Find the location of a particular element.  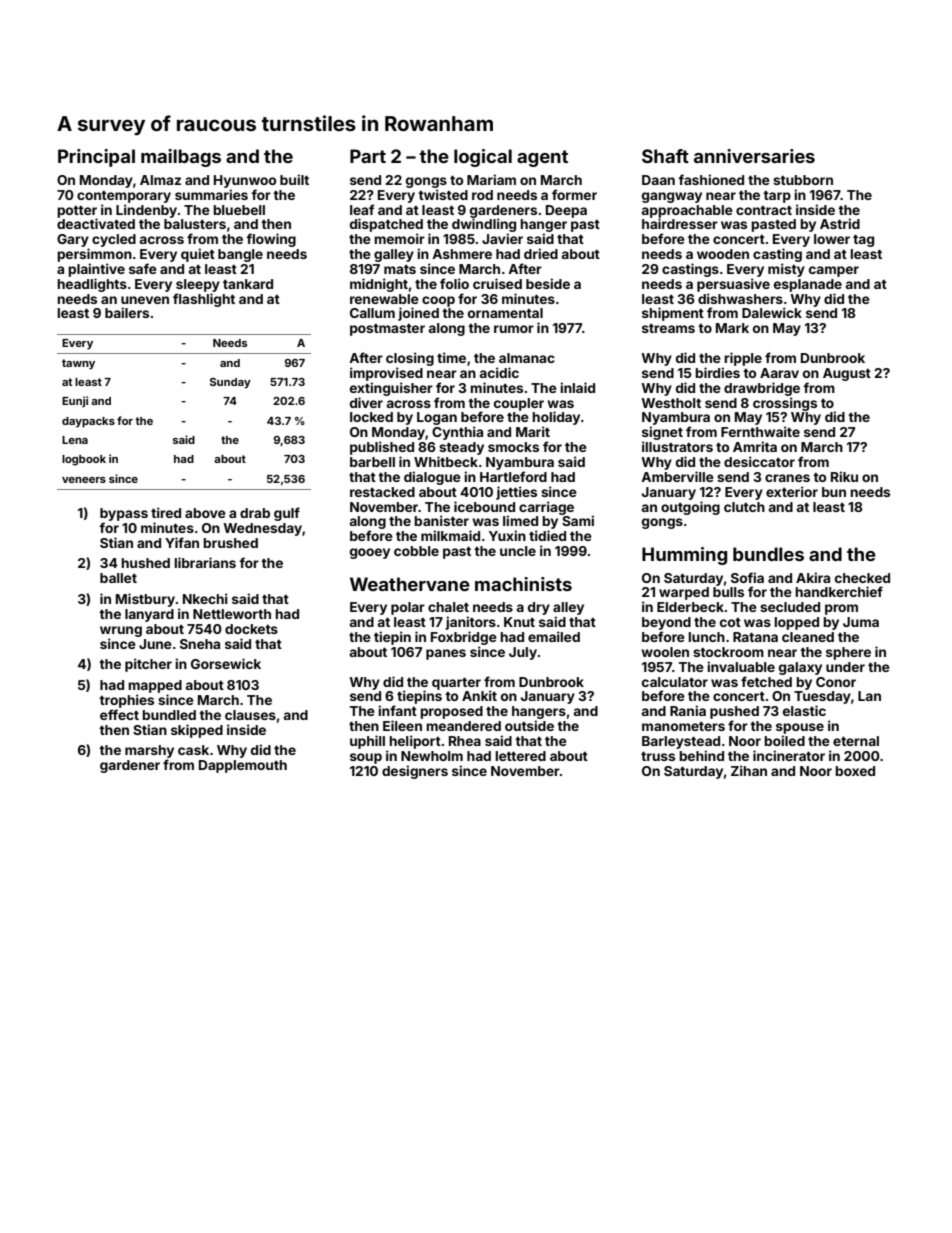

diver is located at coordinates (366, 402).
